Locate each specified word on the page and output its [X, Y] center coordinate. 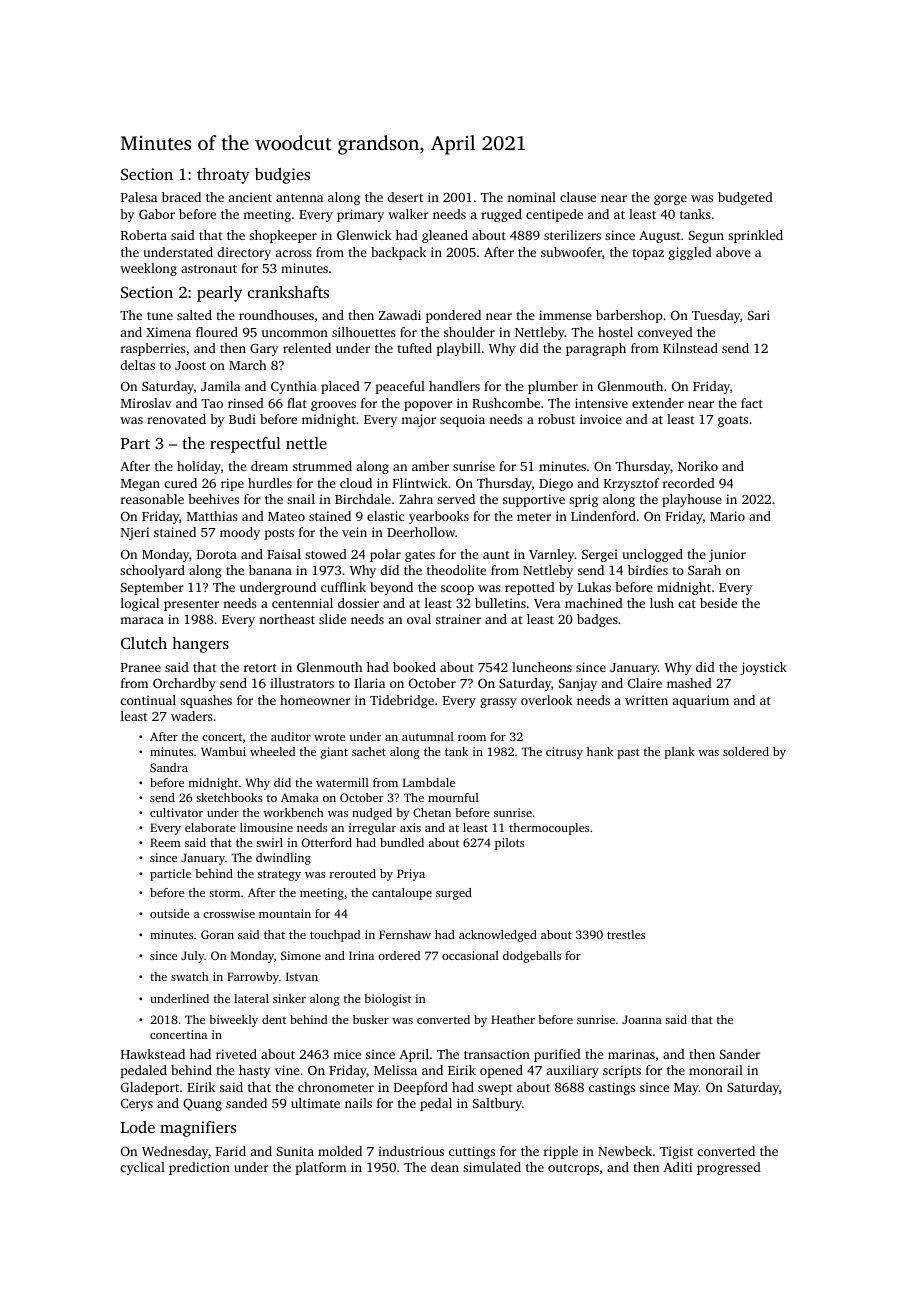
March [247, 365]
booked [414, 667]
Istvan [302, 976]
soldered [746, 751]
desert [405, 197]
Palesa [139, 197]
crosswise [229, 913]
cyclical [142, 1168]
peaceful [400, 387]
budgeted [745, 198]
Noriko [698, 466]
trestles [626, 934]
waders [192, 716]
